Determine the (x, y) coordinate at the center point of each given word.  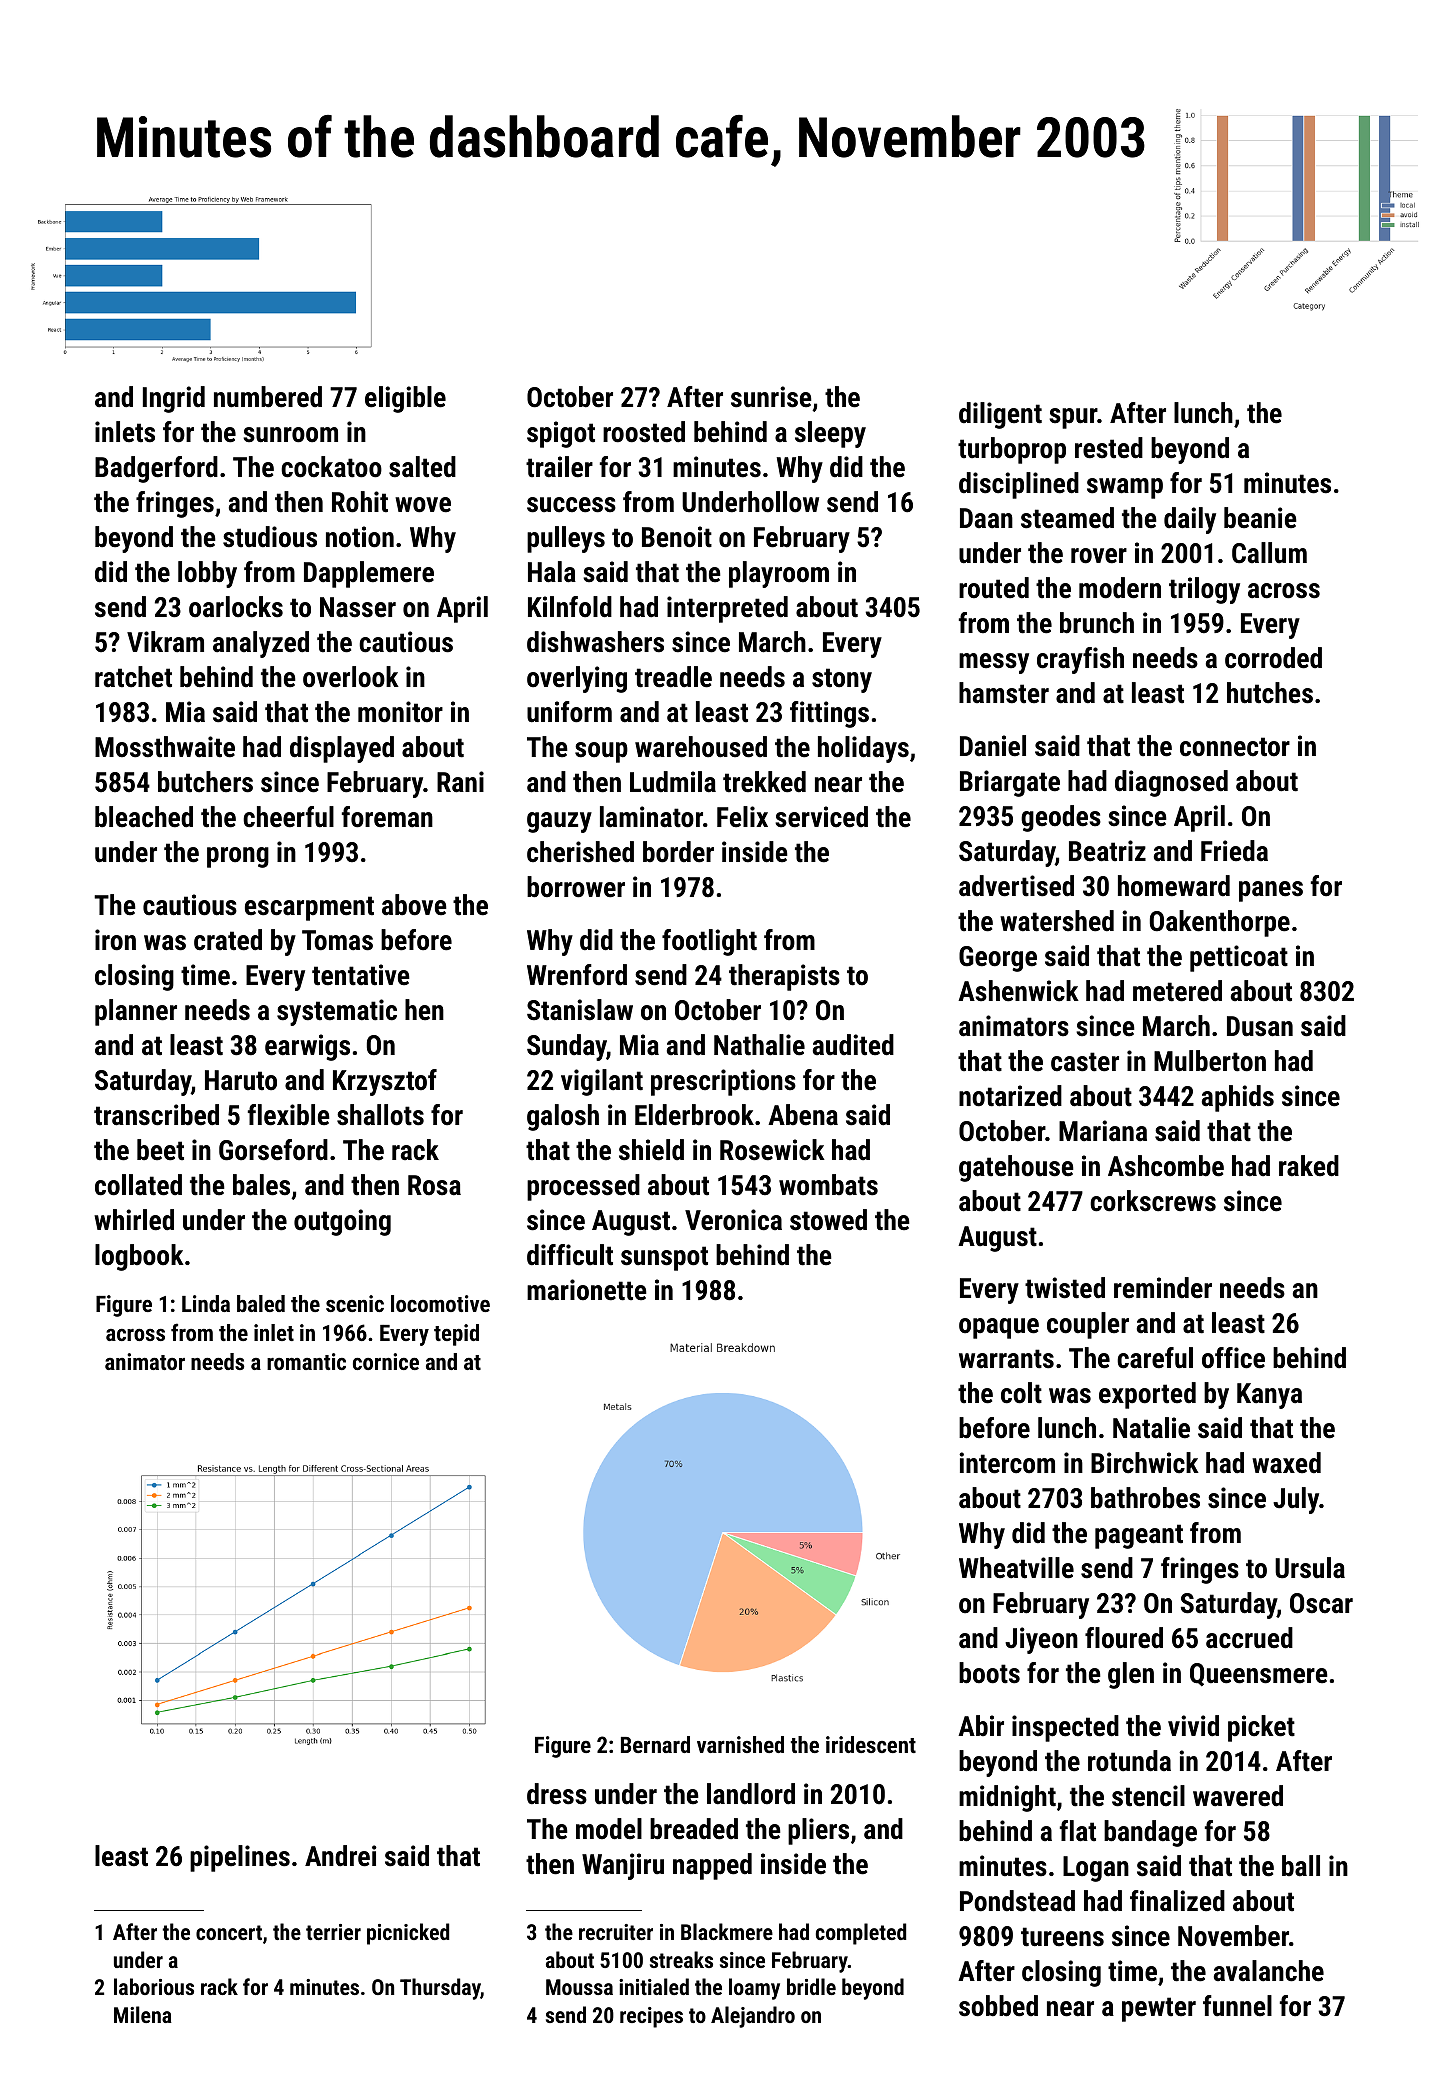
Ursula (1310, 1568)
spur (1073, 418)
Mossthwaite (165, 747)
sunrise (771, 397)
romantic (306, 1361)
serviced (821, 817)
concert (229, 1932)
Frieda (1234, 851)
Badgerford (156, 469)
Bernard (655, 1744)
